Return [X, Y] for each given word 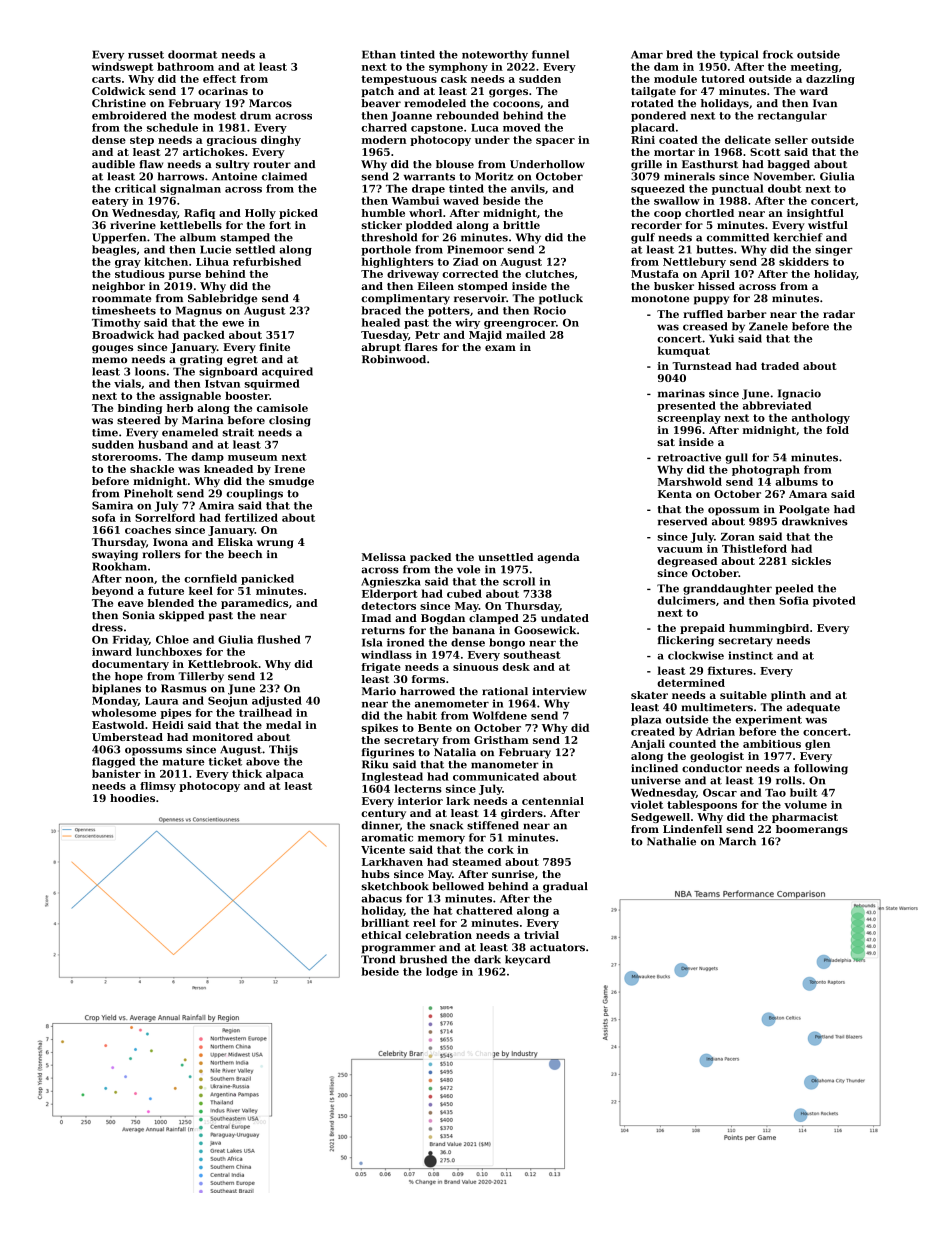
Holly [260, 214]
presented [686, 406]
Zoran [738, 537]
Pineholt [148, 493]
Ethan [379, 54]
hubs [375, 874]
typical [739, 55]
